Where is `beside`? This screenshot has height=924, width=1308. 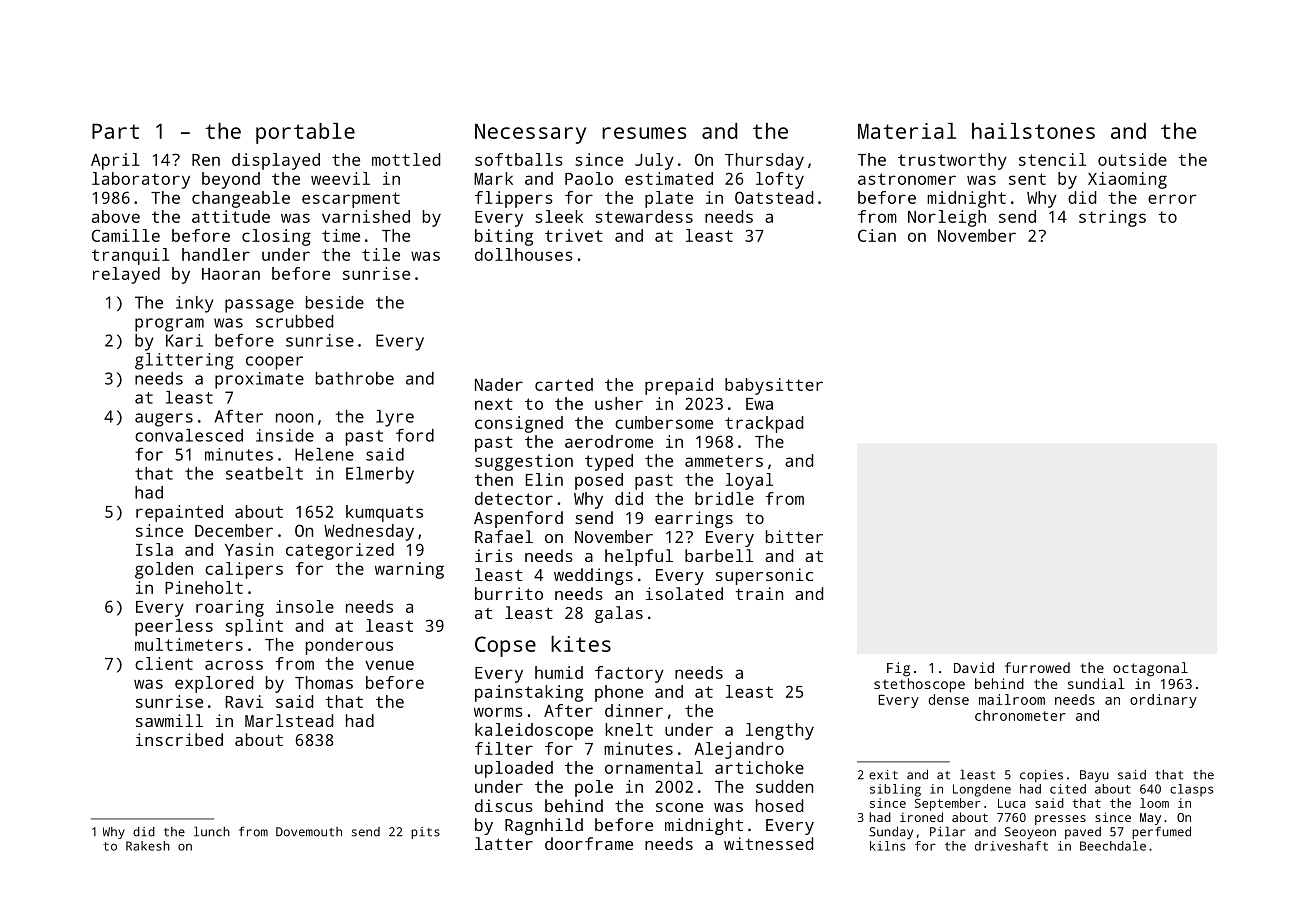 beside is located at coordinates (335, 302).
